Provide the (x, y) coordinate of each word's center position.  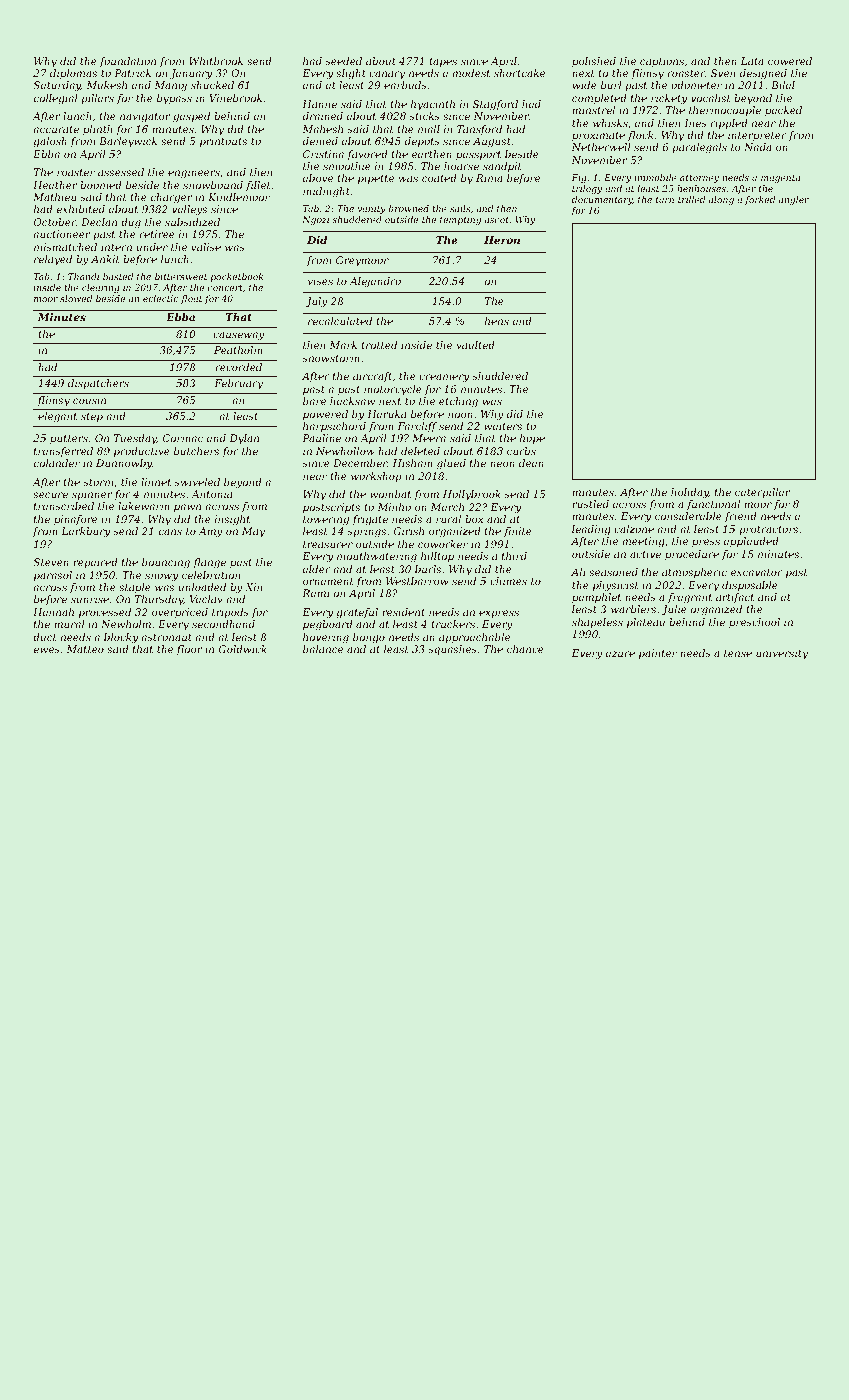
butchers (196, 451)
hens (497, 321)
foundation (128, 62)
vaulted (476, 345)
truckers (453, 624)
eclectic (160, 298)
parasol (53, 576)
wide (585, 85)
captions (662, 62)
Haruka (386, 414)
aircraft (372, 377)
